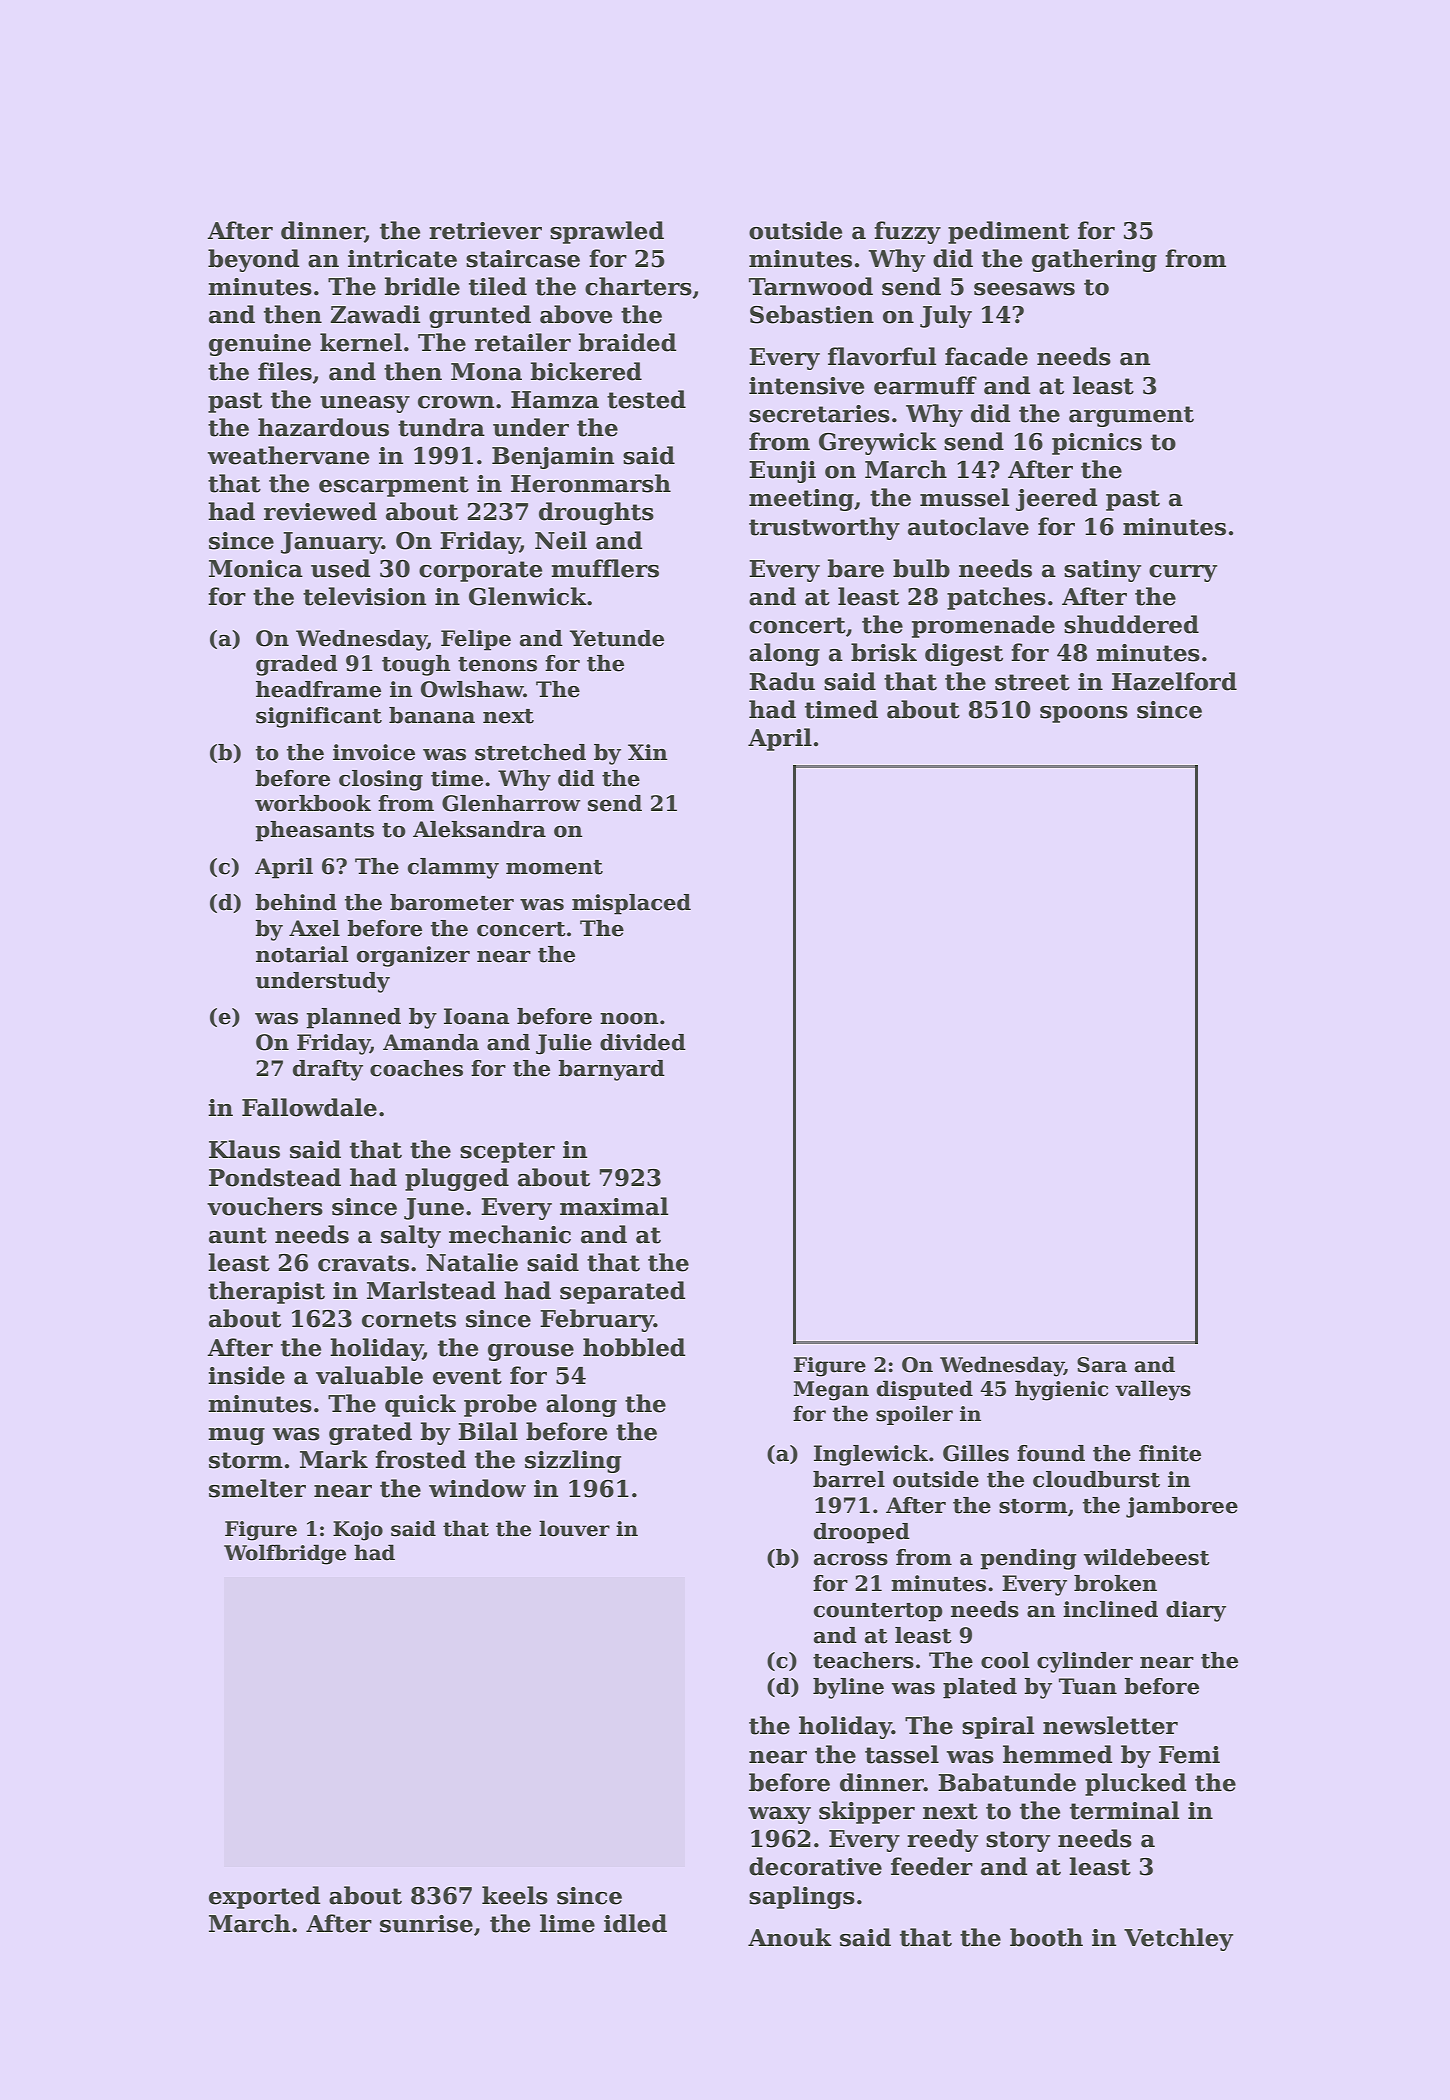 The height and width of the image is (2100, 1450). Describe the element at coordinates (253, 260) in the image. I see `beyond` at that location.
